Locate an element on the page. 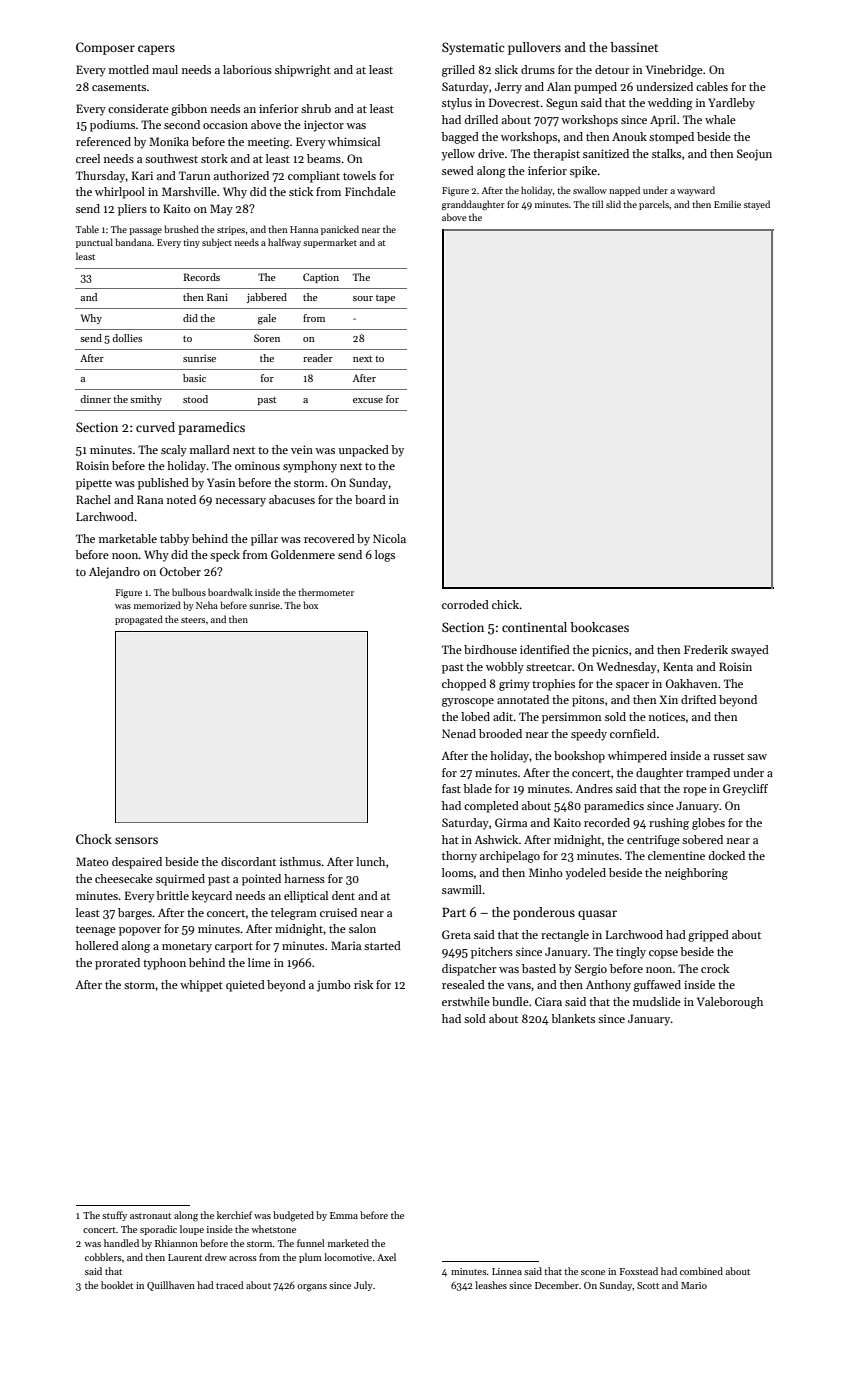 The height and width of the image is (1400, 849). Nicola is located at coordinates (389, 538).
